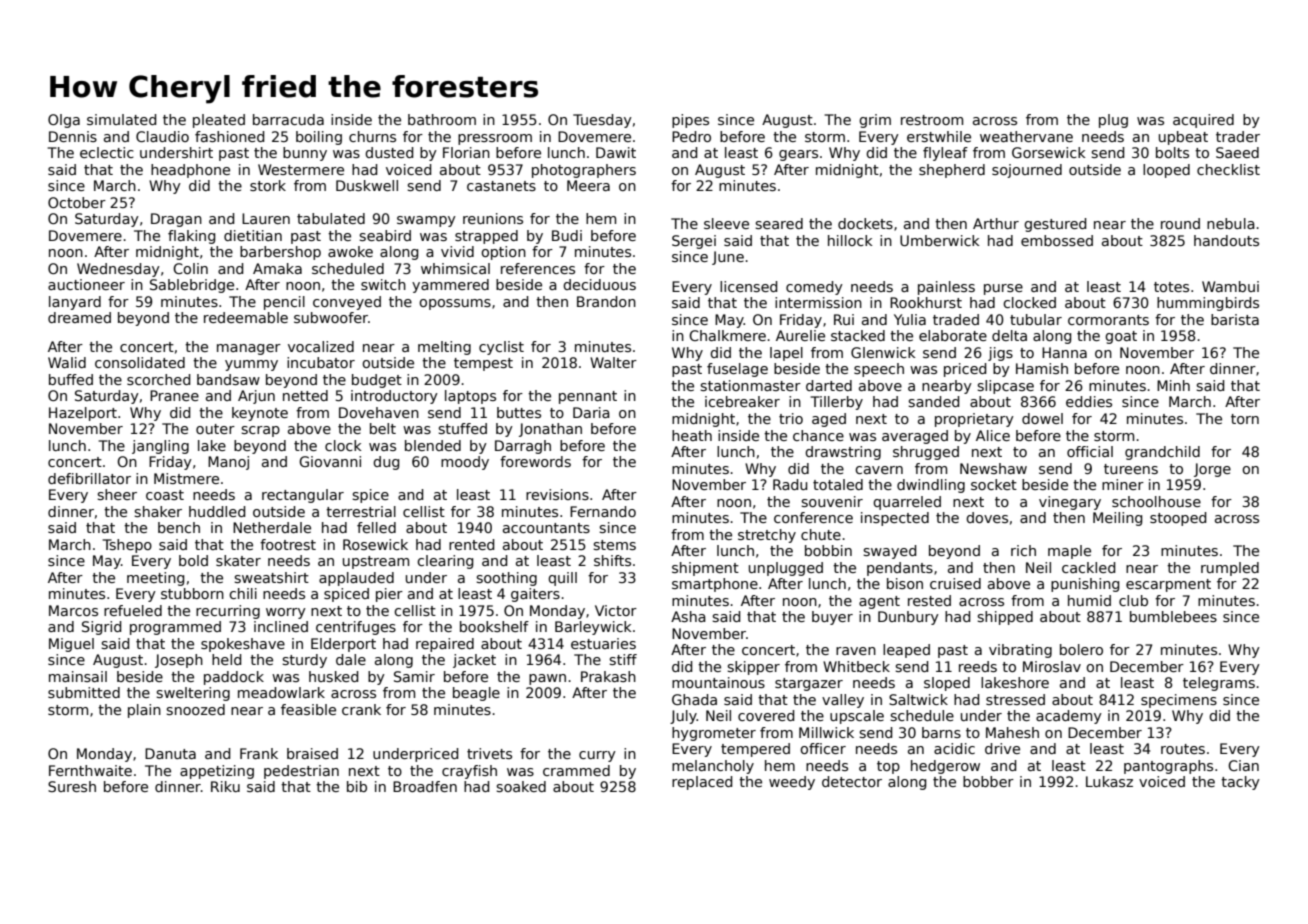  I want to click on soaked, so click(521, 786).
